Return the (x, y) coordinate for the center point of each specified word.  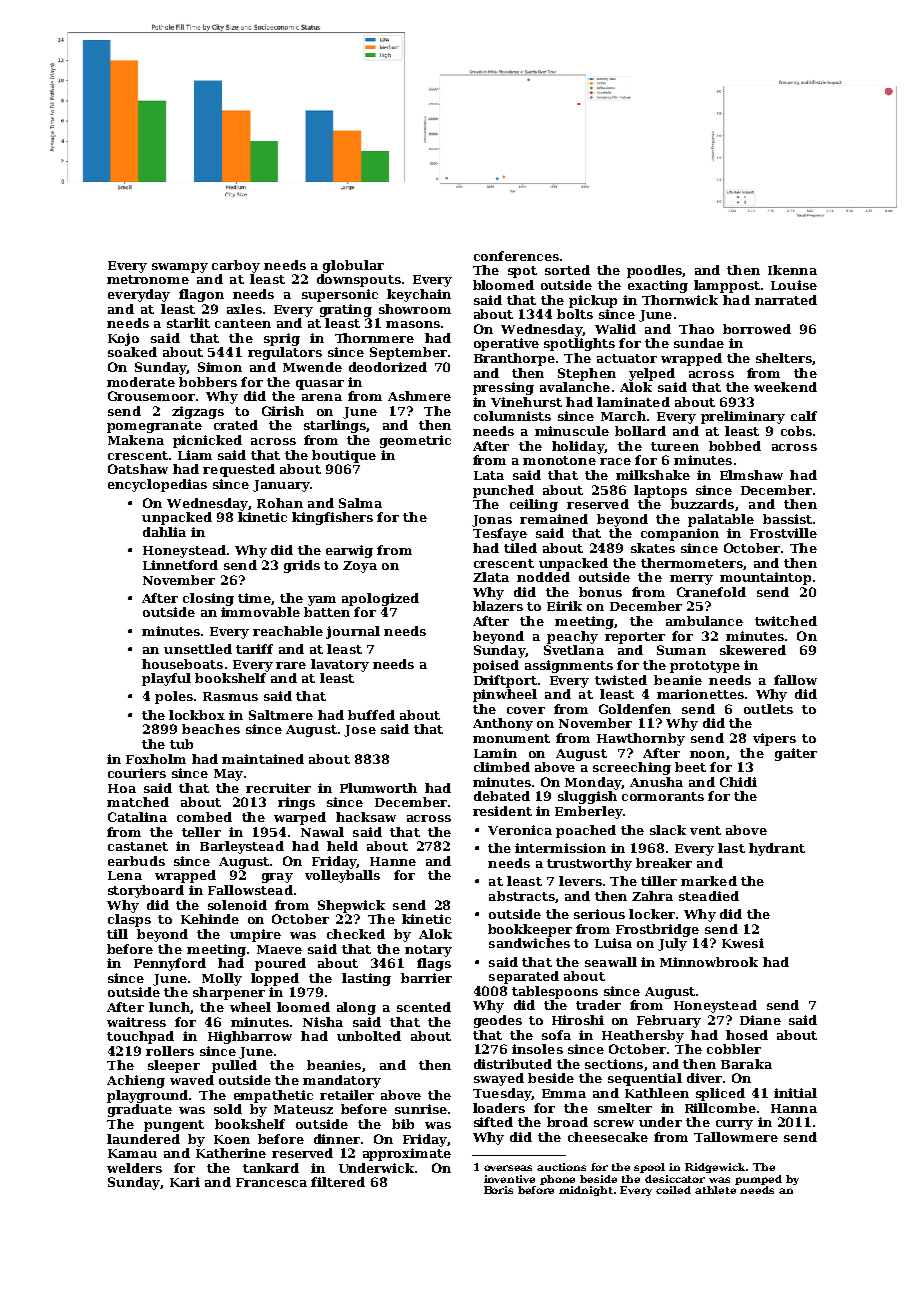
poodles (654, 271)
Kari (185, 1182)
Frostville (783, 533)
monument (511, 738)
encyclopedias (157, 485)
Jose (360, 731)
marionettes (700, 694)
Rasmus (230, 696)
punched (503, 491)
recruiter (278, 788)
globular (353, 266)
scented (424, 1007)
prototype (705, 667)
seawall (611, 962)
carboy (236, 266)
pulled (234, 1066)
